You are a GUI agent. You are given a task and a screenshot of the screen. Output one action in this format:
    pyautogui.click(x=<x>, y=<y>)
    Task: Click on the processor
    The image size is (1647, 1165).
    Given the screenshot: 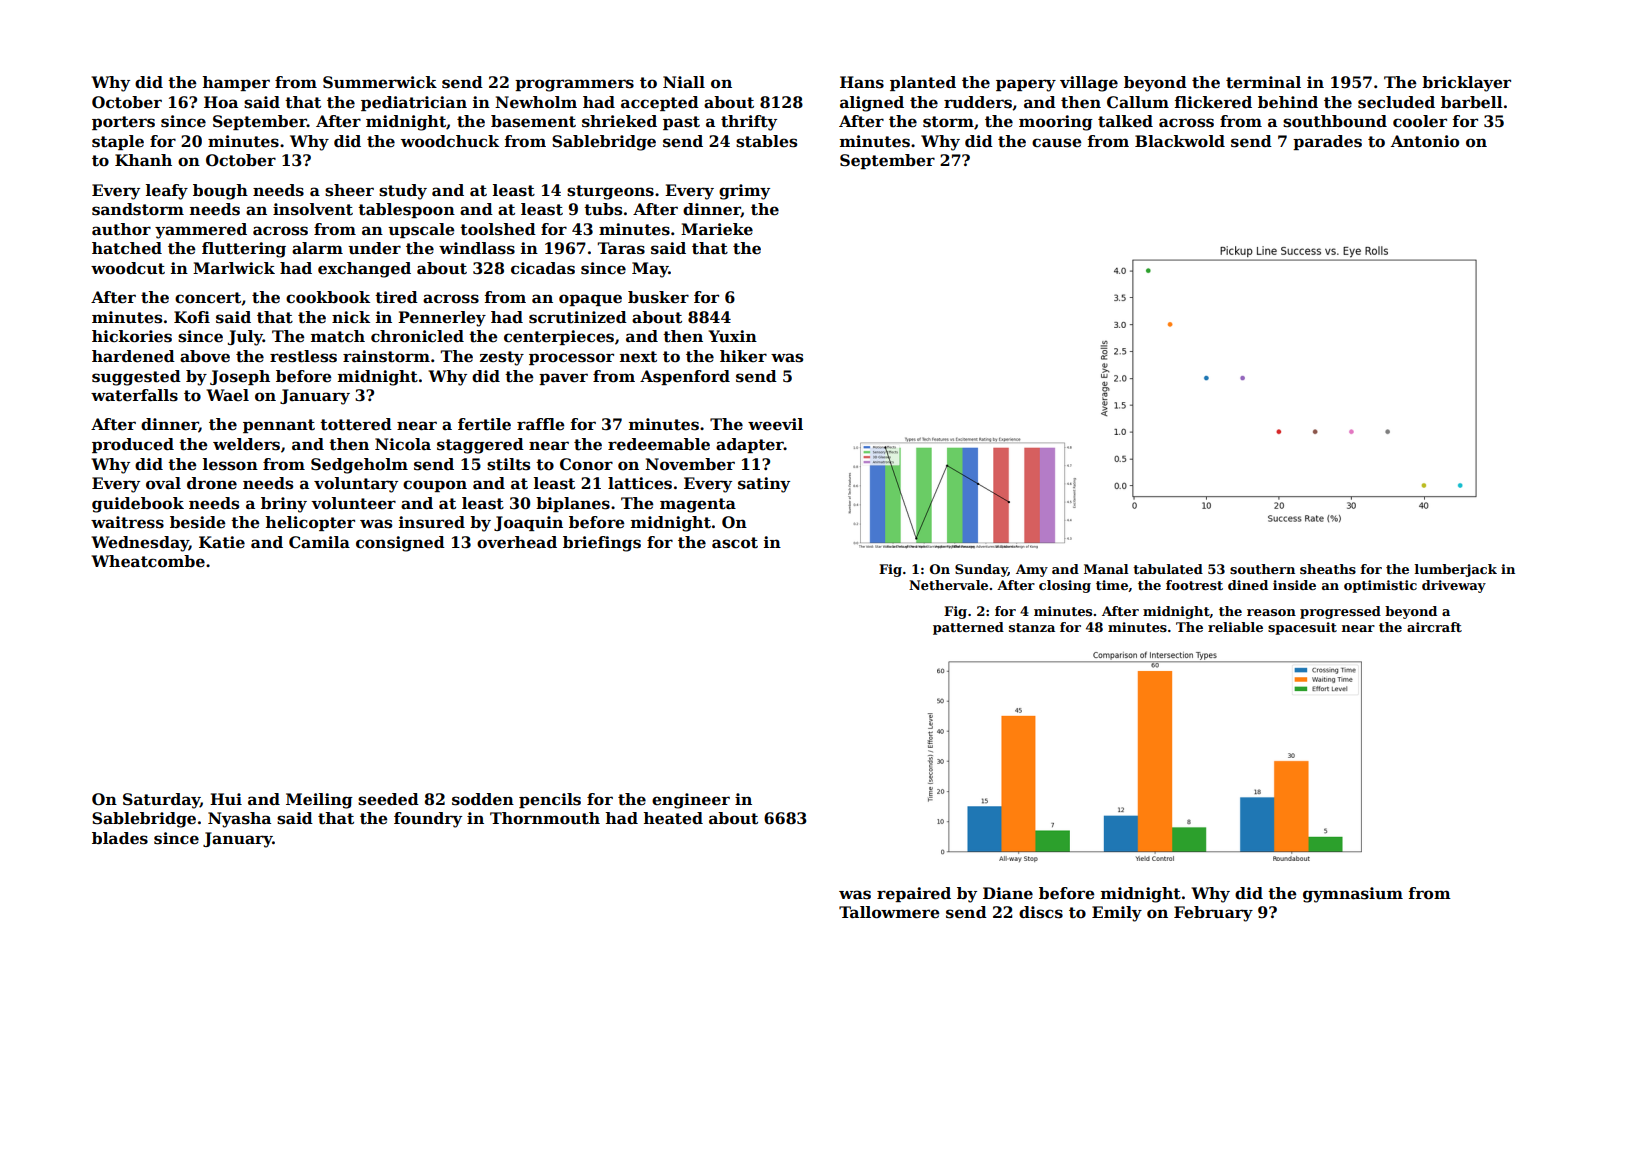 What is the action you would take?
    pyautogui.click(x=571, y=359)
